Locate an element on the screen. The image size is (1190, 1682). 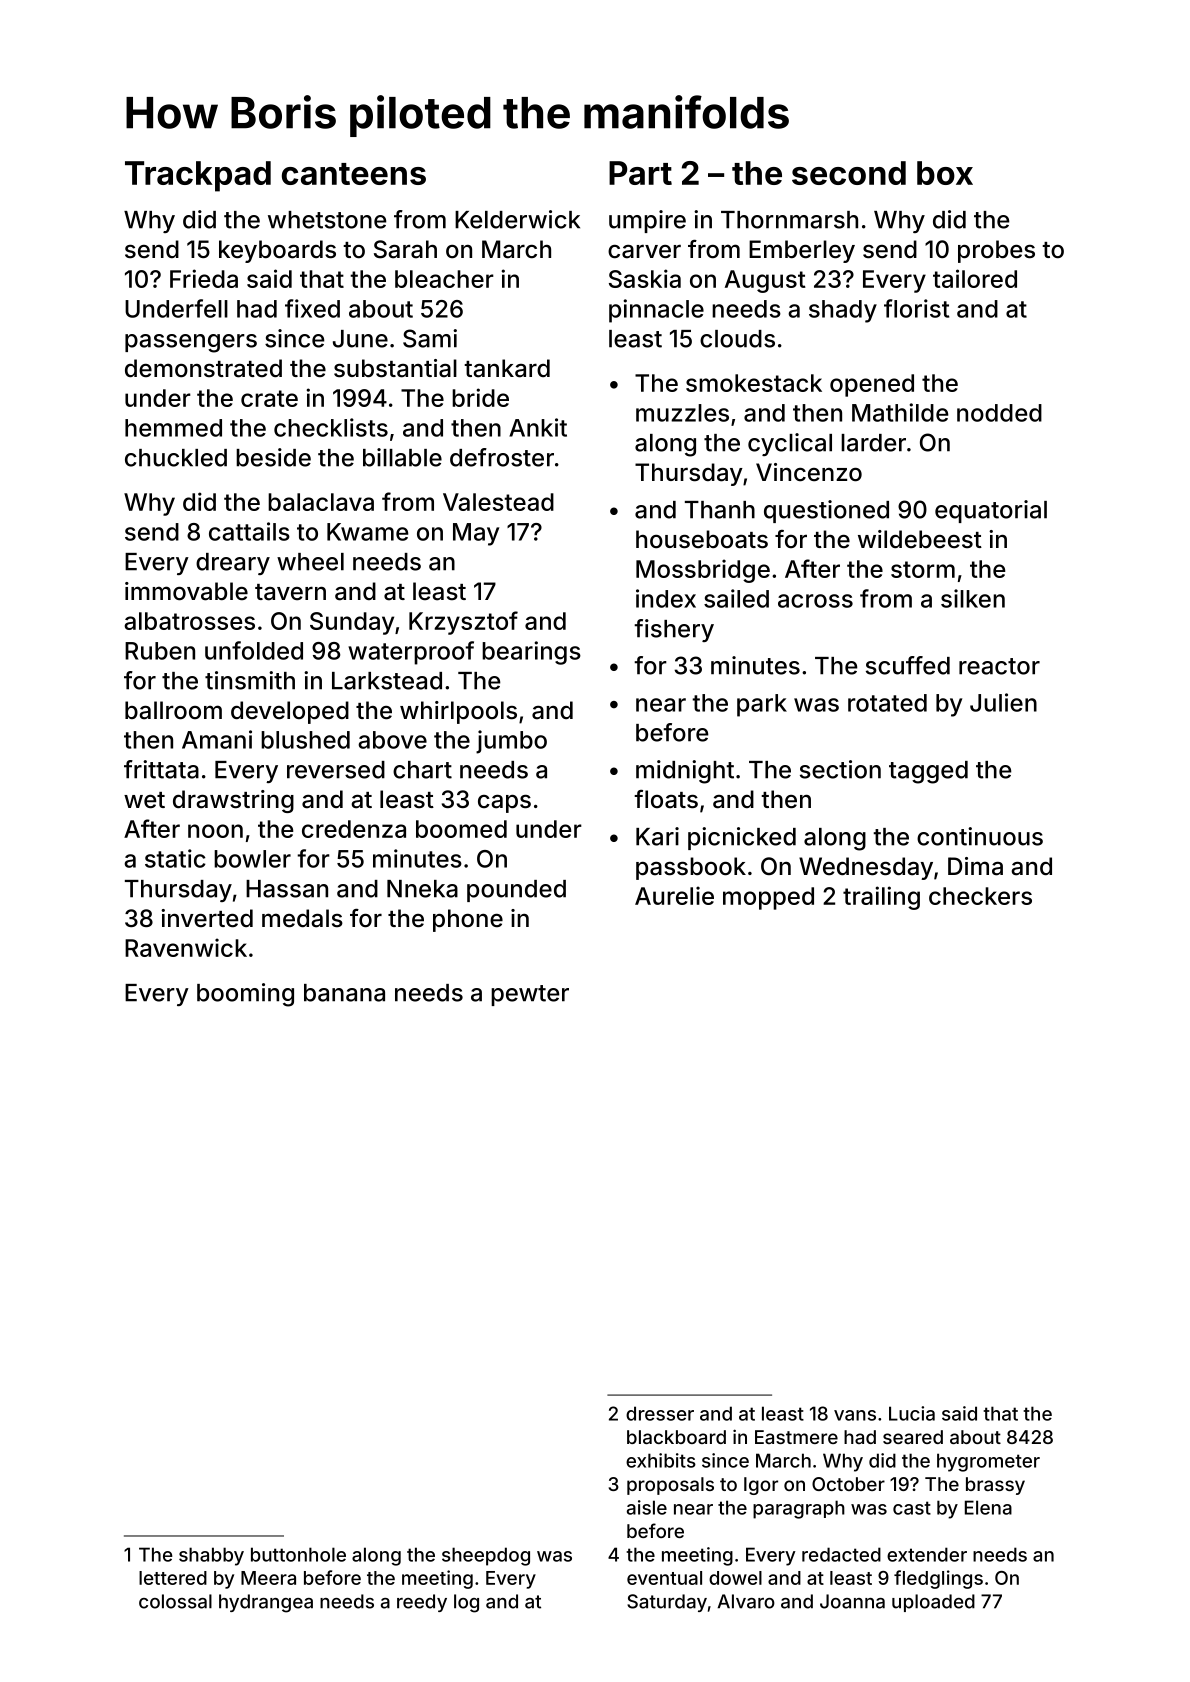
Elena is located at coordinates (988, 1507).
